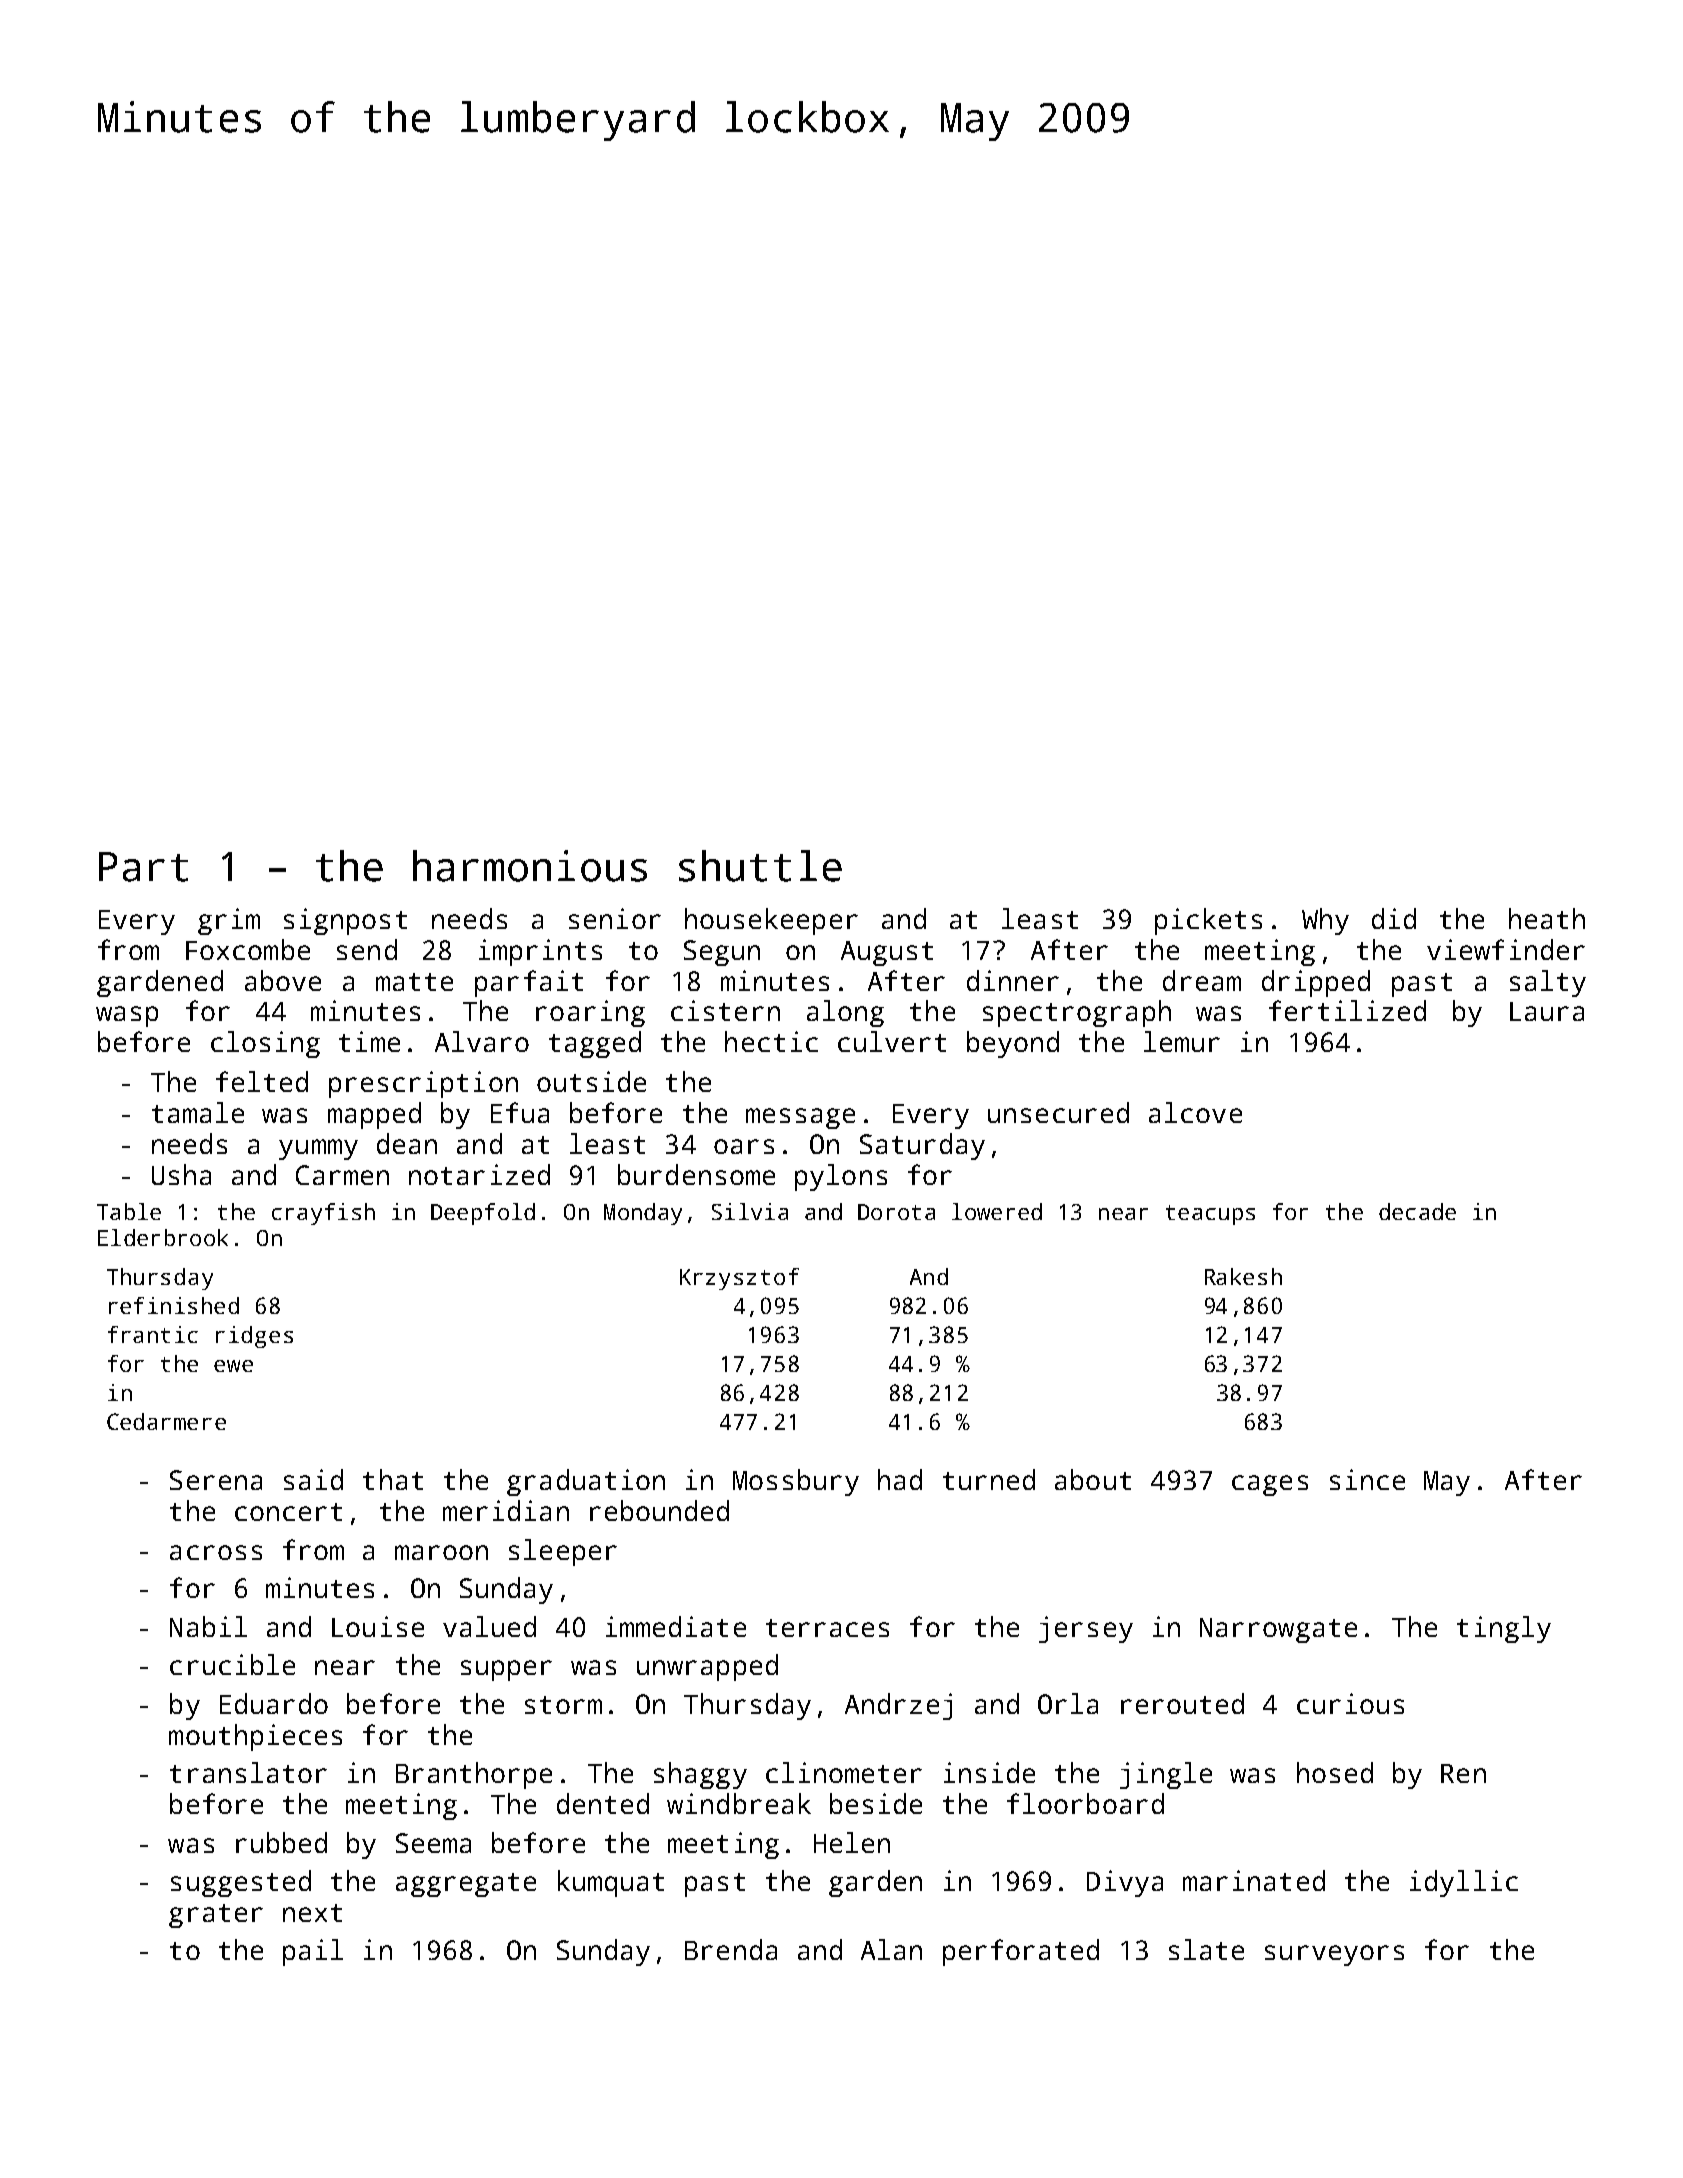 The image size is (1683, 2178). Describe the element at coordinates (1547, 918) in the page. I see `heath` at that location.
